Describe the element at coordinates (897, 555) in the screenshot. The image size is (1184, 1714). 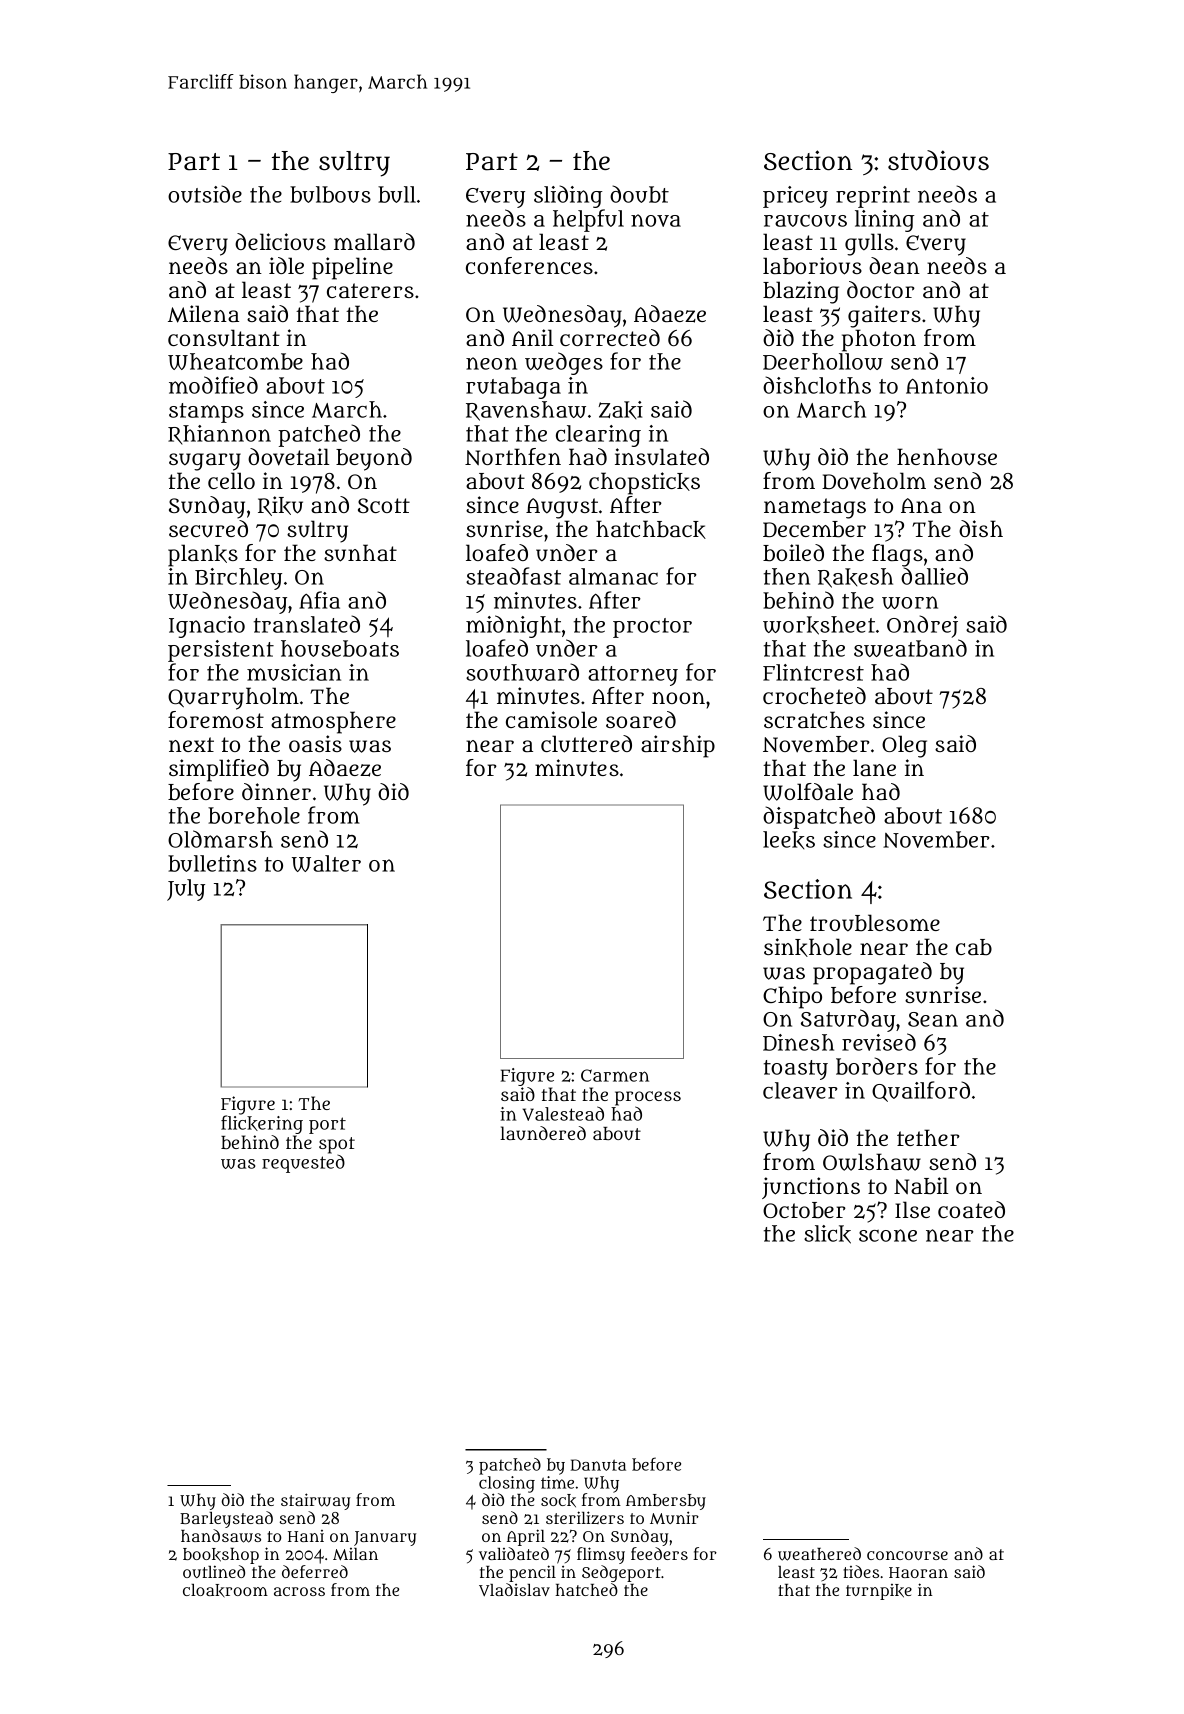
I see `flags` at that location.
